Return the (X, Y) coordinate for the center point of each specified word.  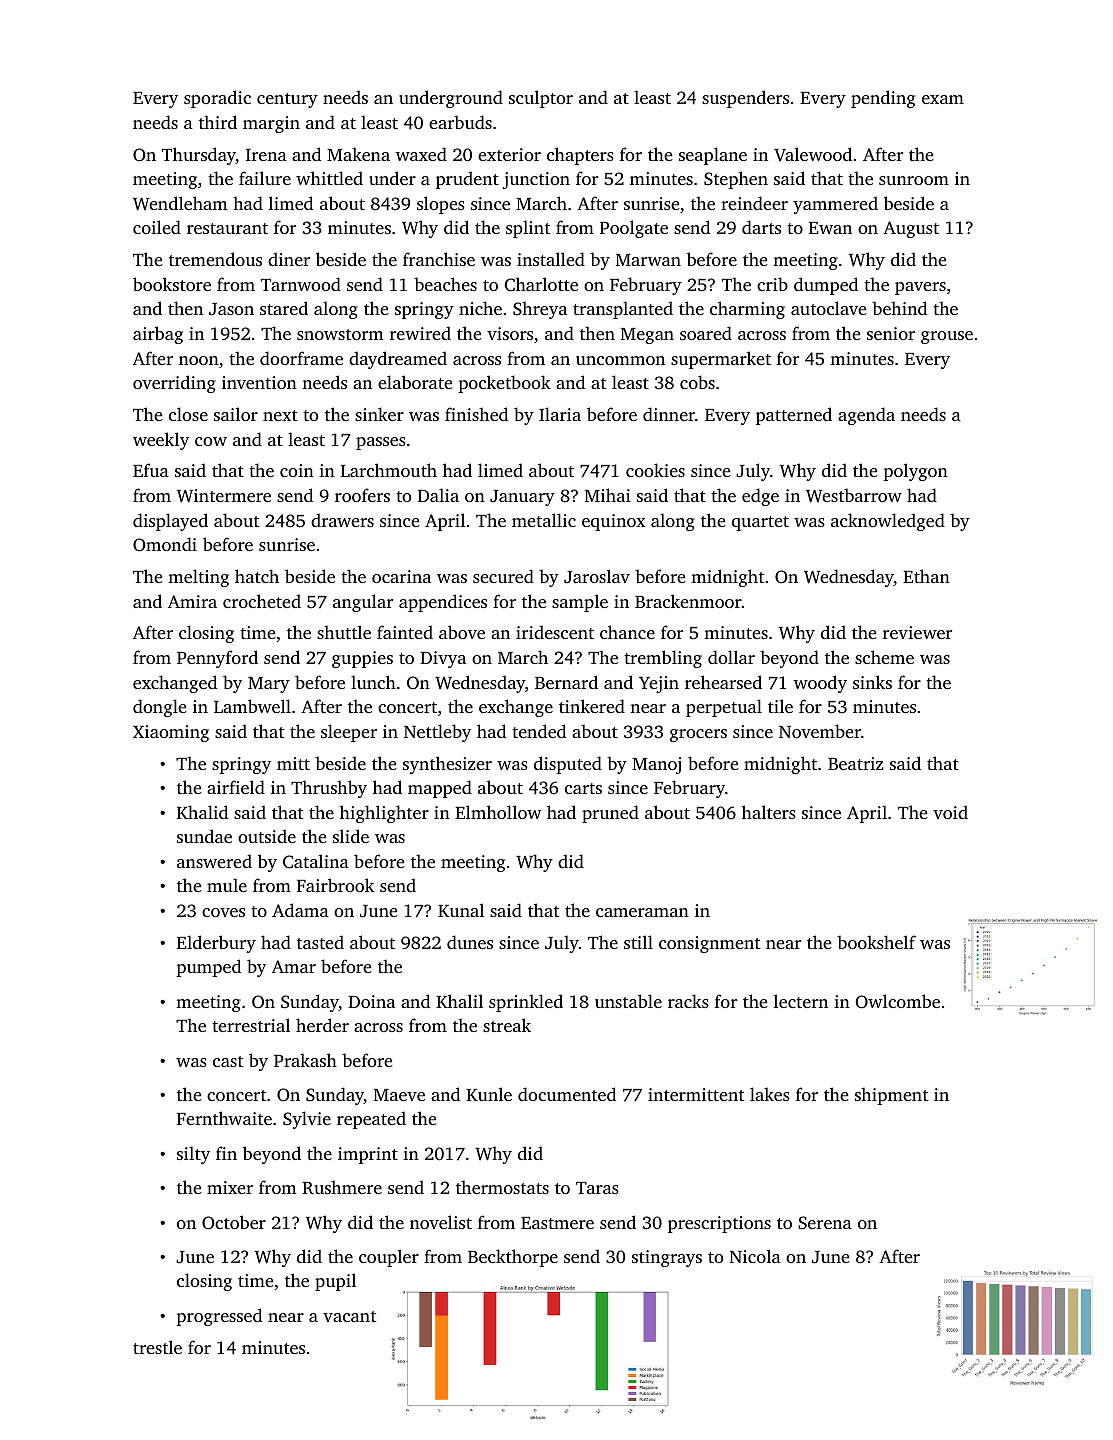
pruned (610, 814)
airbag (158, 335)
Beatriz (856, 763)
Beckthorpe (513, 1258)
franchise (439, 259)
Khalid (202, 812)
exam (943, 99)
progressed (219, 1317)
